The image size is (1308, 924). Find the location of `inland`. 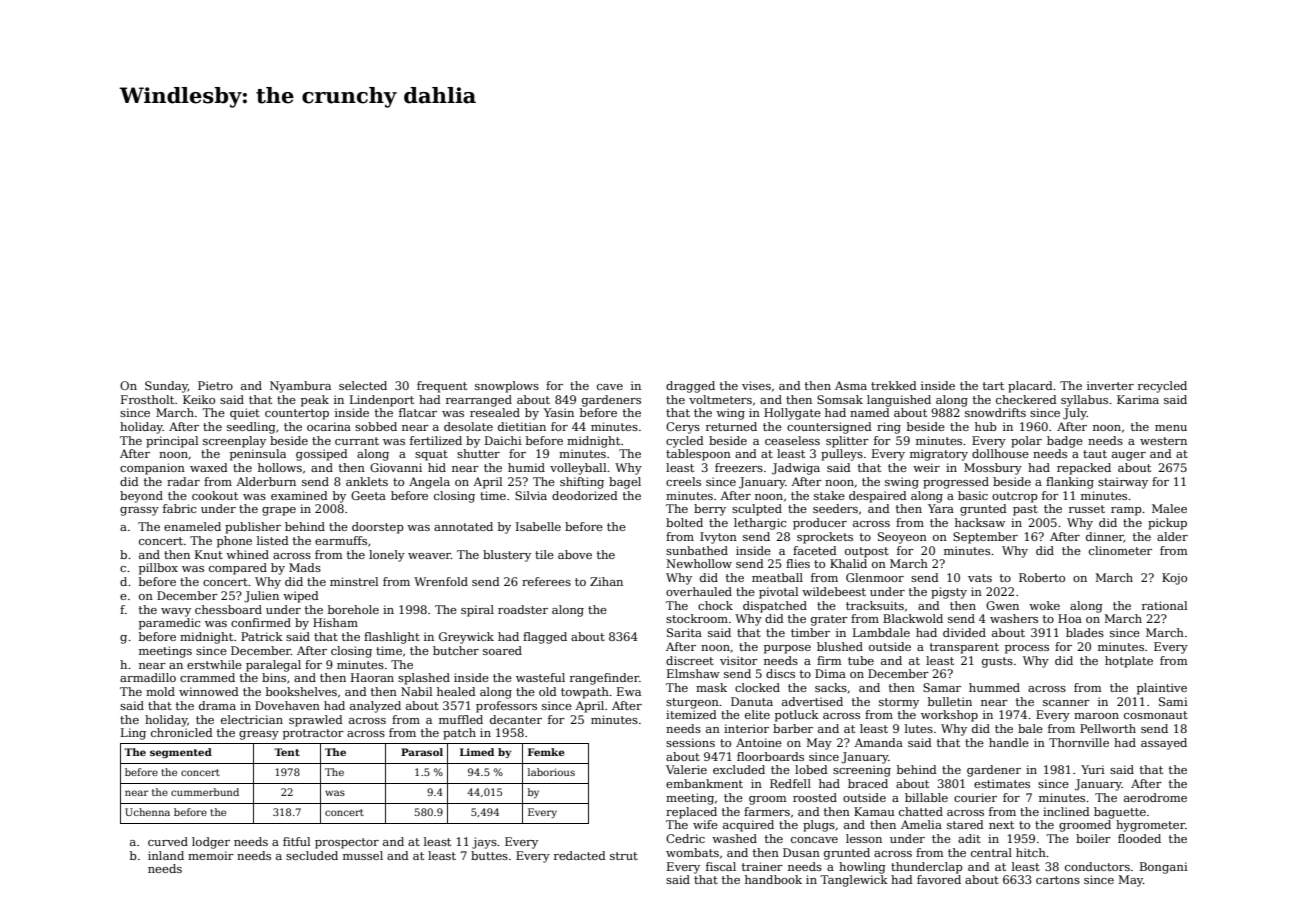

inland is located at coordinates (166, 855).
